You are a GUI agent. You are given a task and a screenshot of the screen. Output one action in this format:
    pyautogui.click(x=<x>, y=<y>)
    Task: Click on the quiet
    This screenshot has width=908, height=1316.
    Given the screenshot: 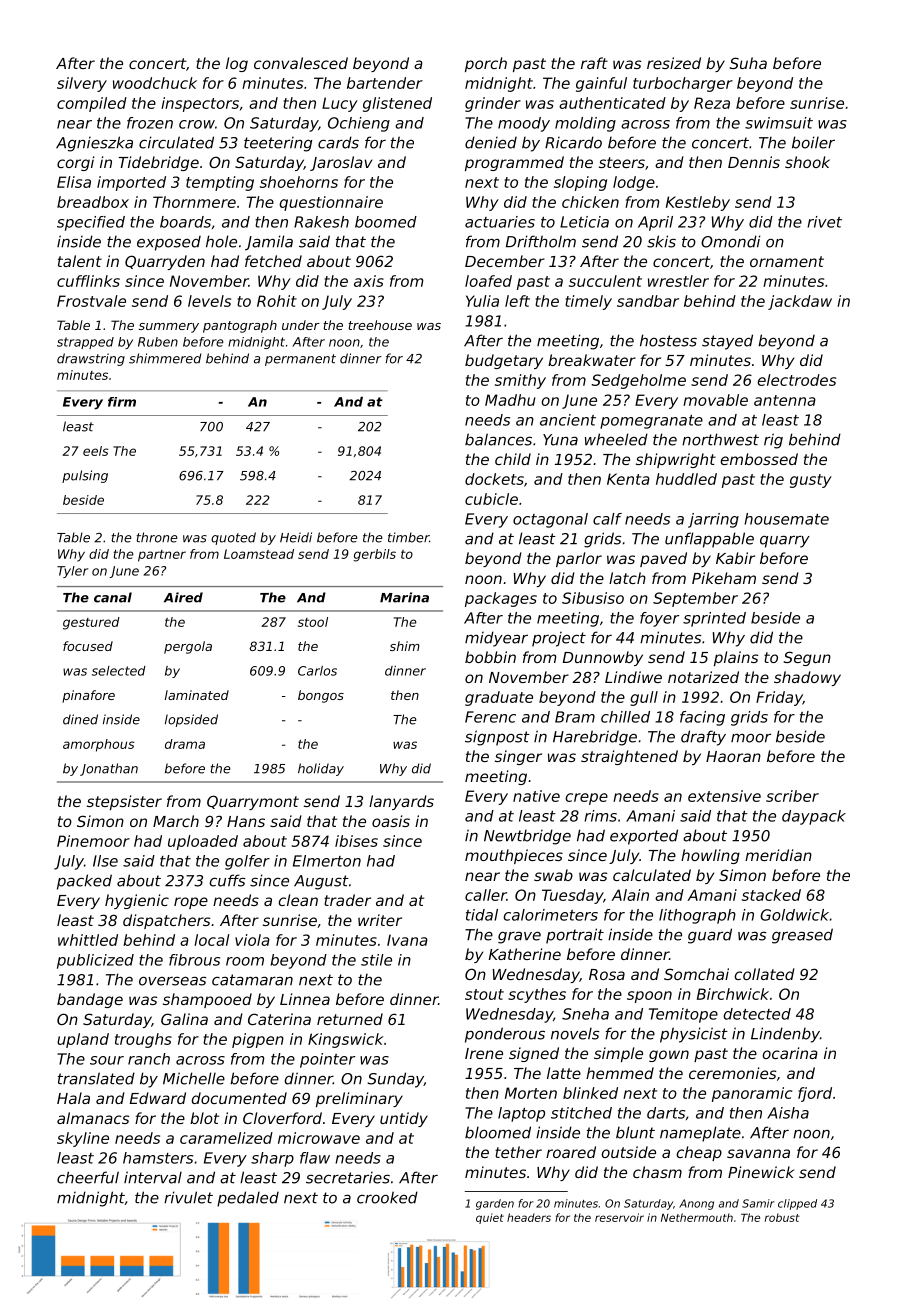 What is the action you would take?
    pyautogui.click(x=490, y=1218)
